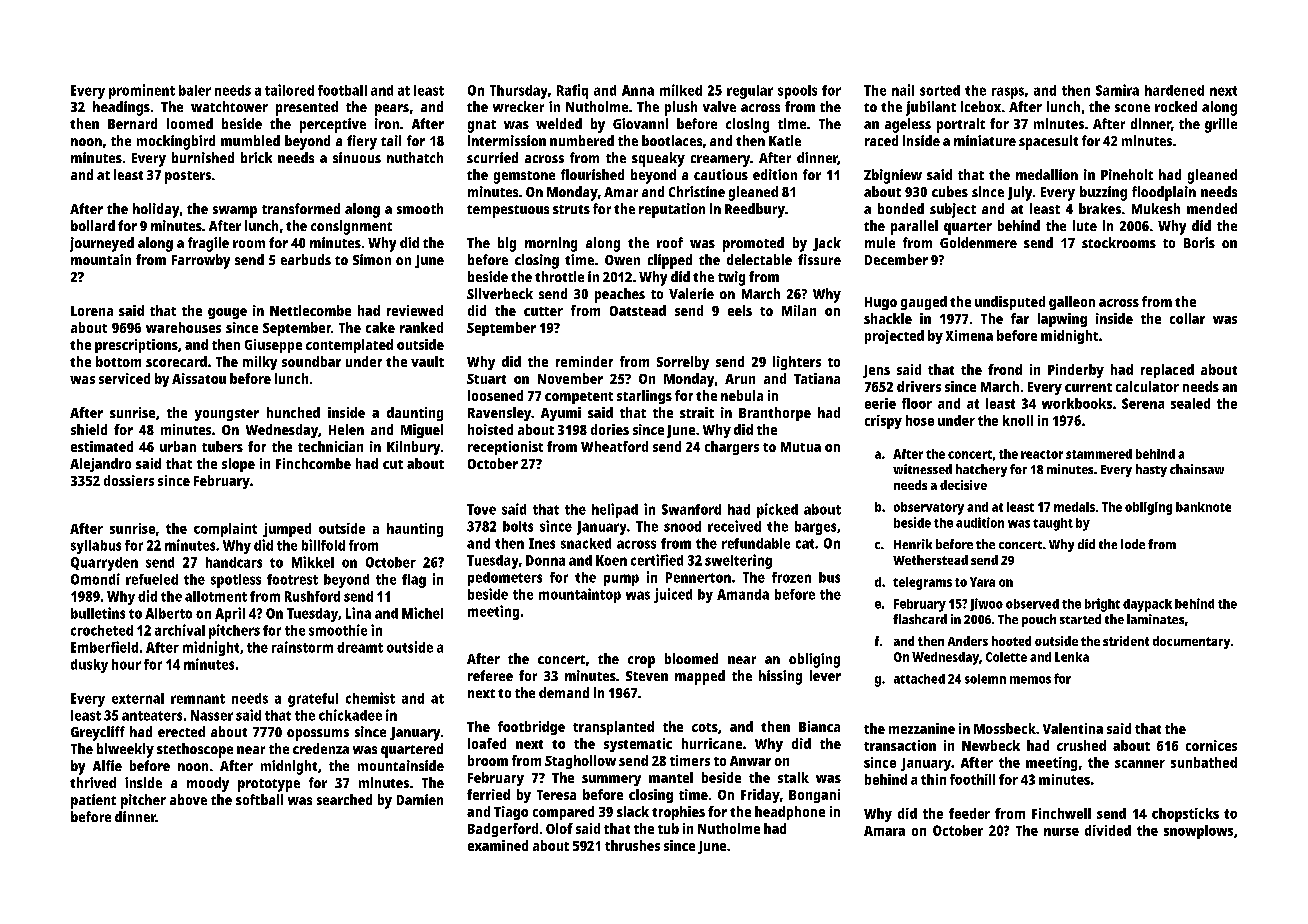 Image resolution: width=1308 pixels, height=924 pixels. I want to click on Farrowby, so click(201, 261).
